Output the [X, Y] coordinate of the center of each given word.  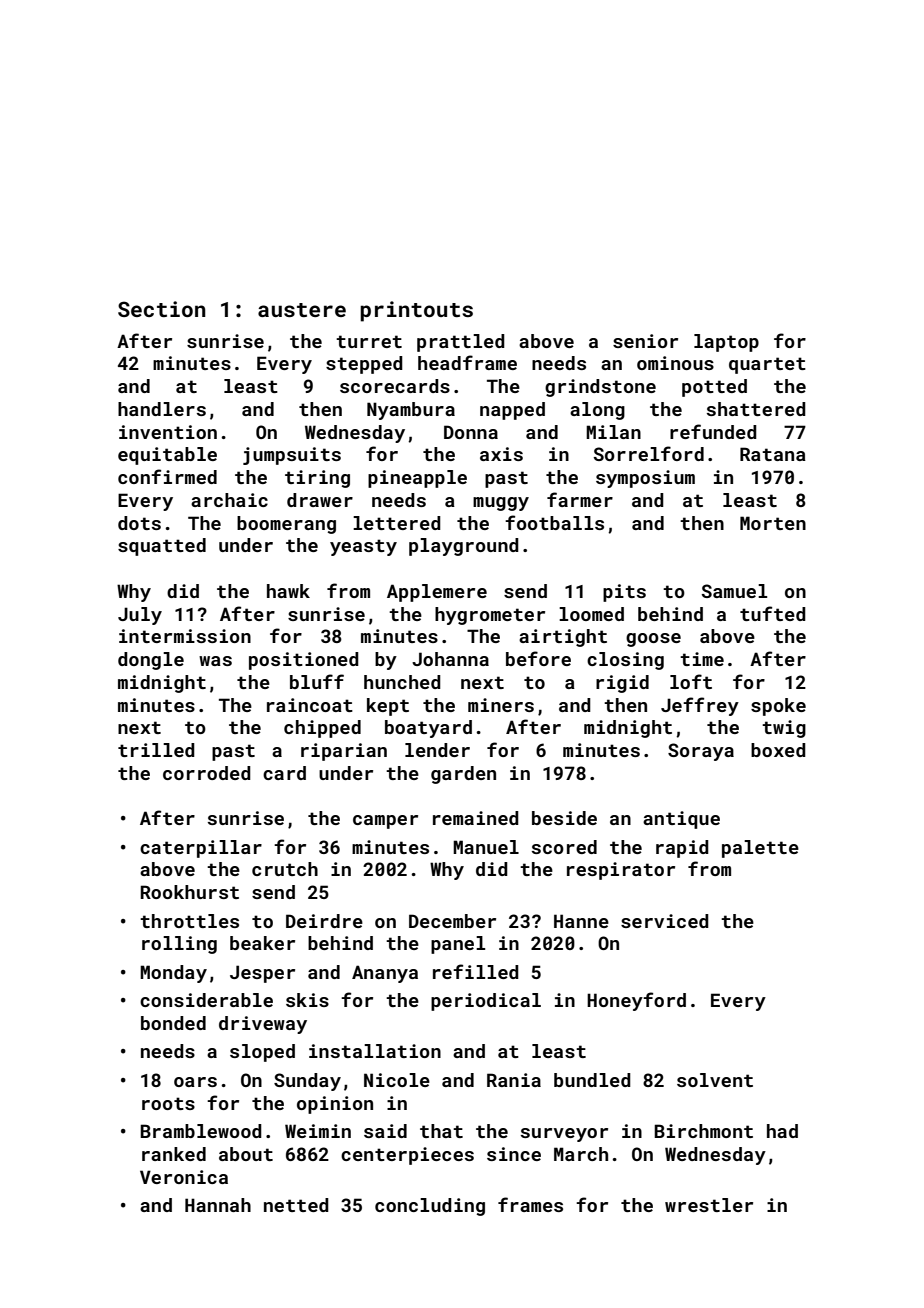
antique [681, 820]
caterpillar [201, 849]
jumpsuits [292, 456]
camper [385, 822]
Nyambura [411, 411]
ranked [174, 1154]
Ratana [773, 454]
